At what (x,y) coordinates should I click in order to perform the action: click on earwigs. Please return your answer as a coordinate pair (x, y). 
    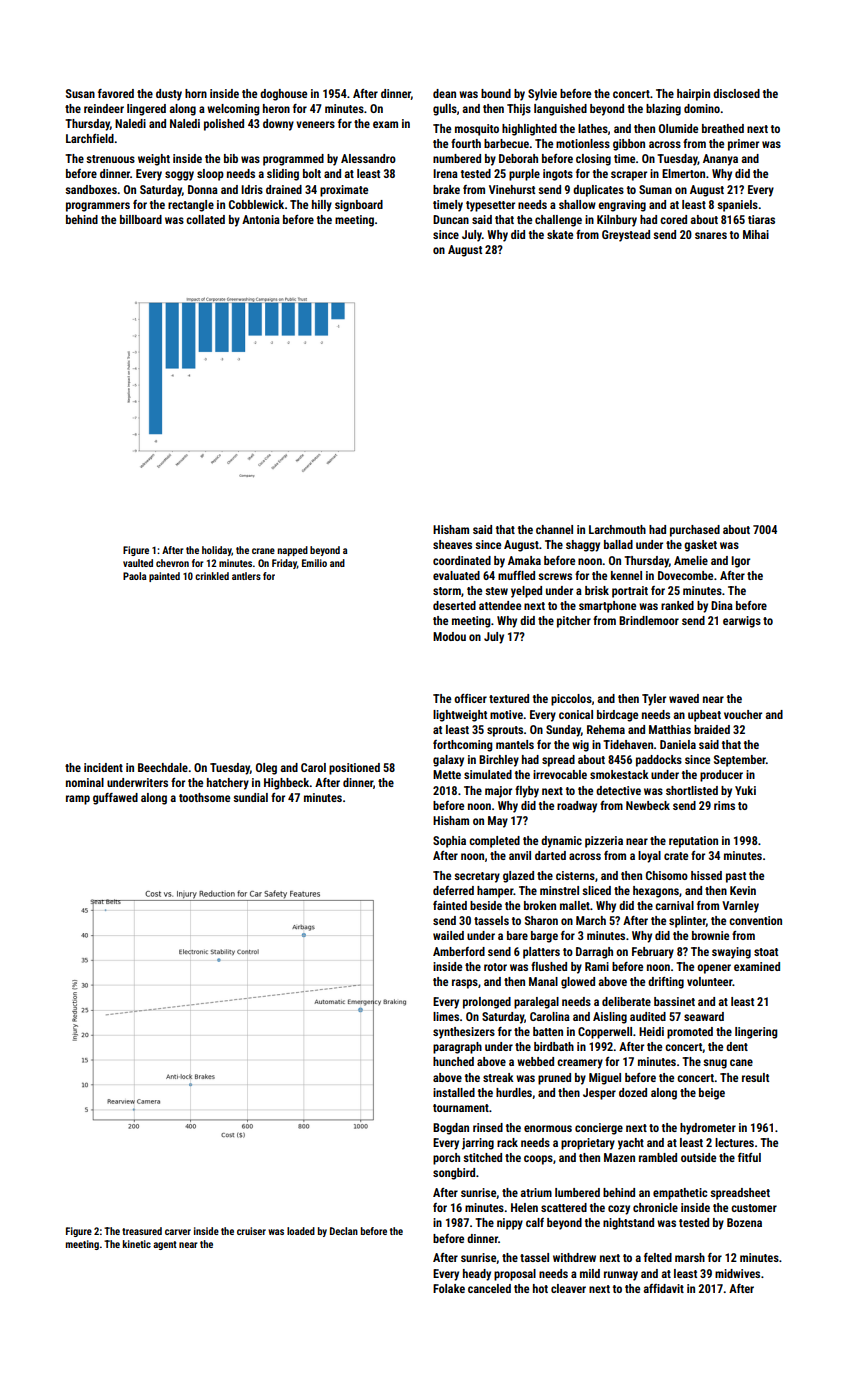
    Looking at the image, I should click on (742, 622).
